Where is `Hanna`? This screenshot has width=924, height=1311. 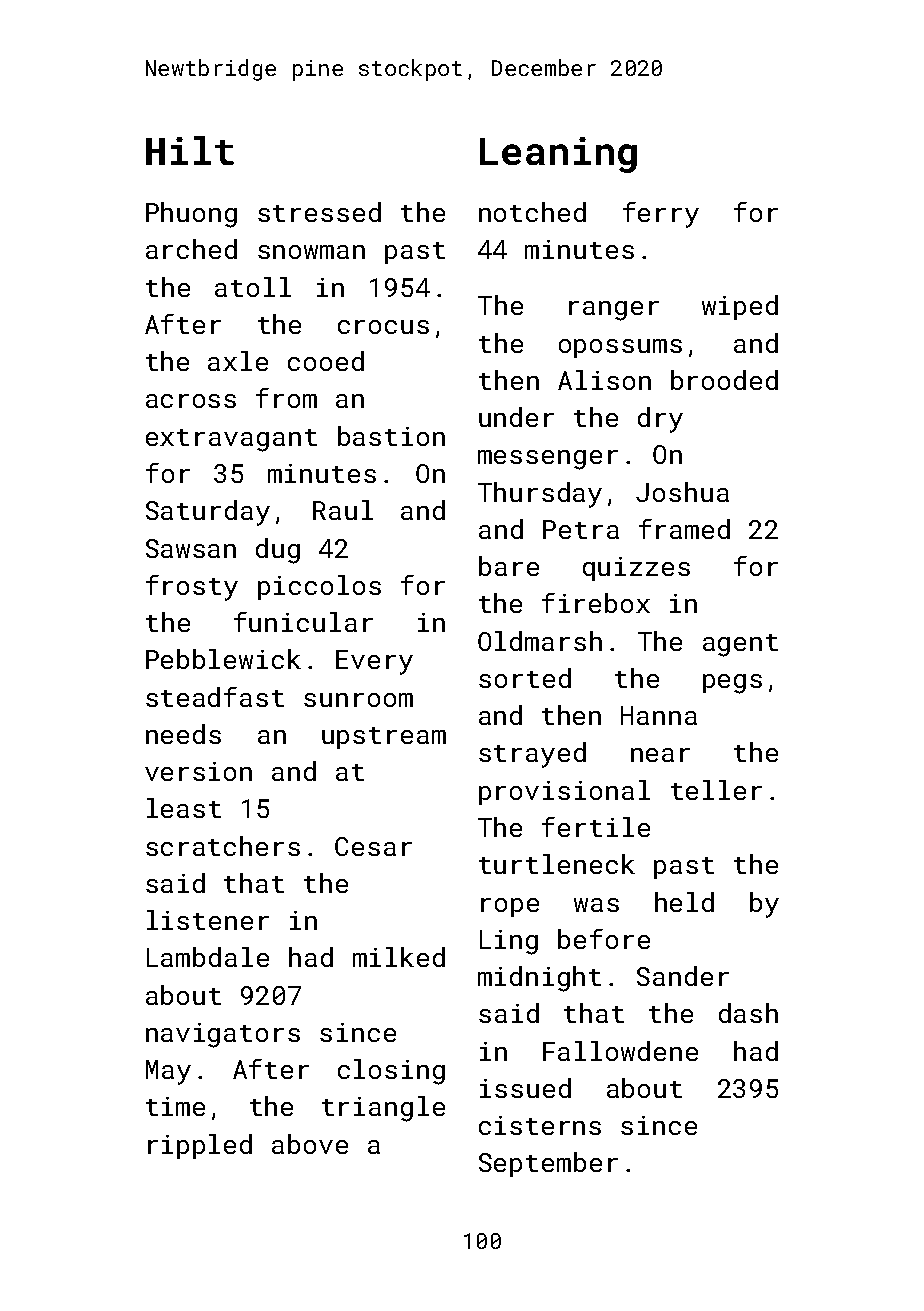 Hanna is located at coordinates (659, 715).
